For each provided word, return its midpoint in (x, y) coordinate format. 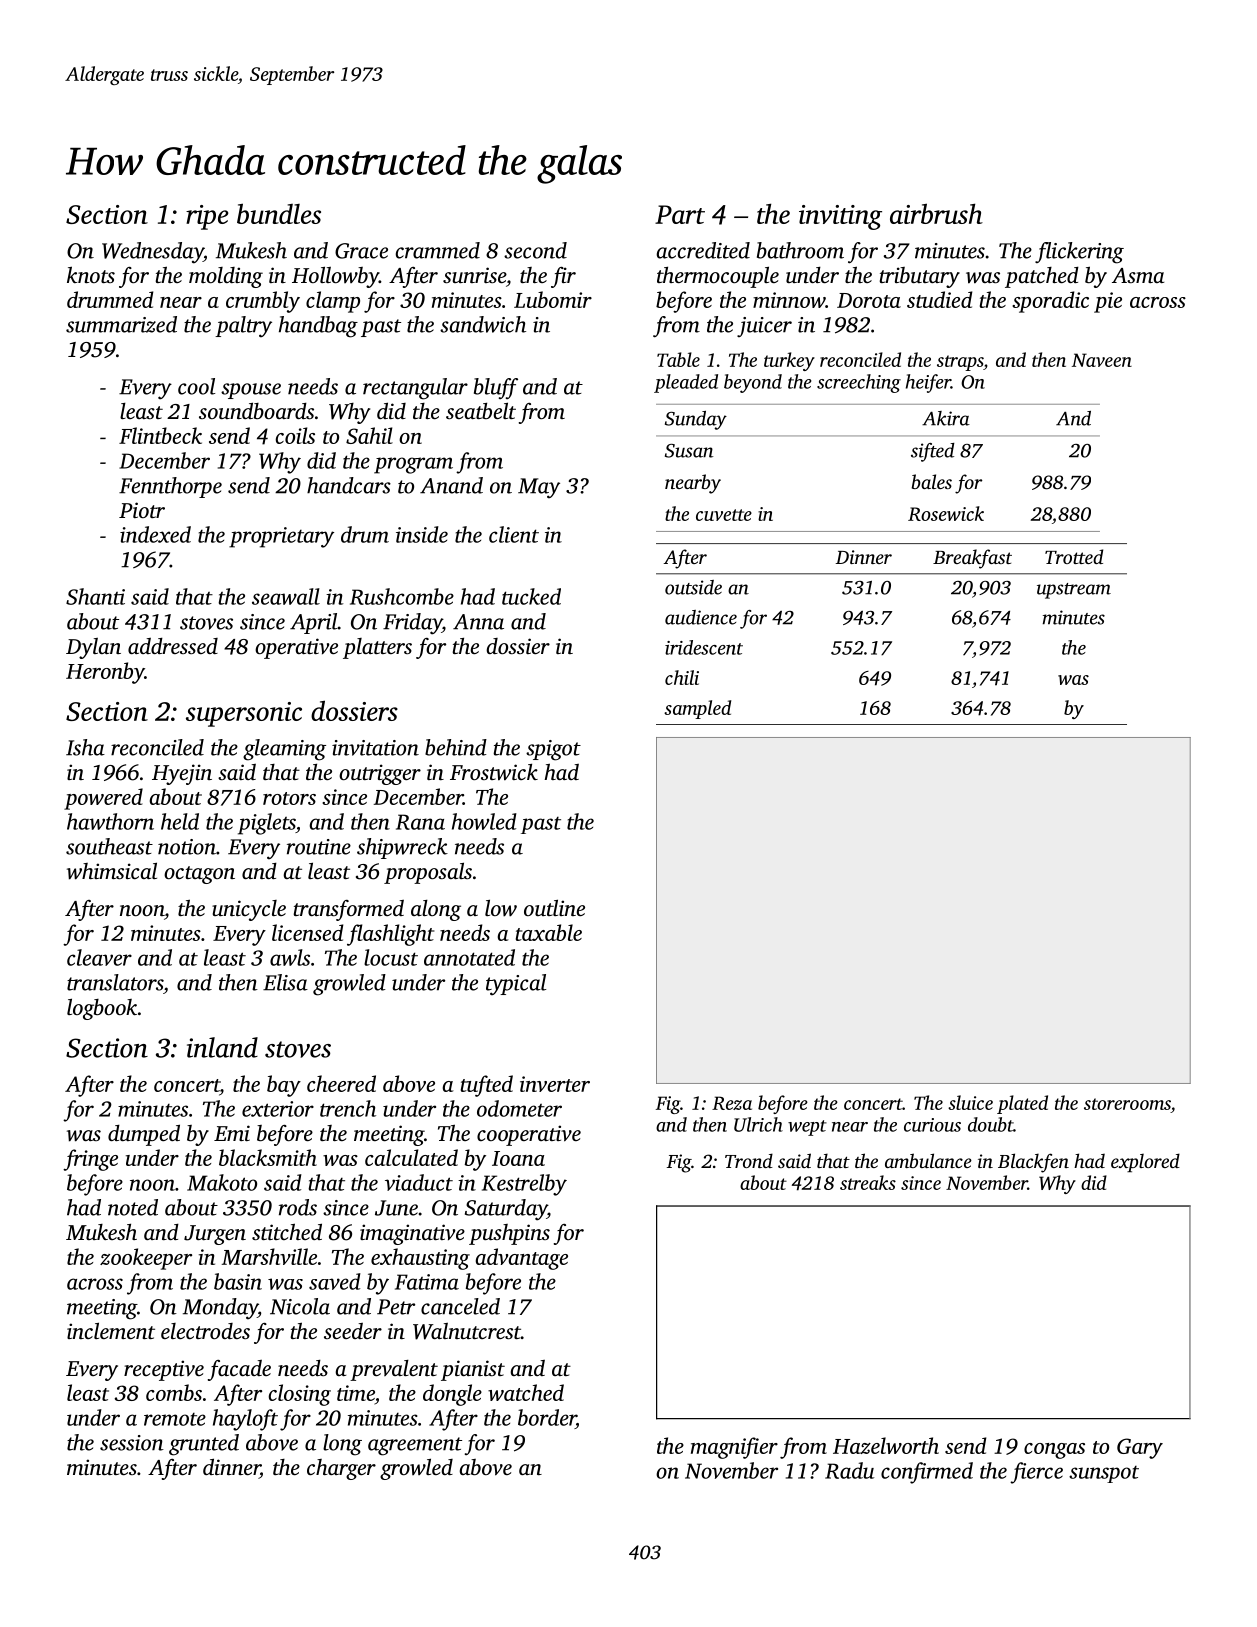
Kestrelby (524, 1185)
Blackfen (1033, 1163)
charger (341, 1469)
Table (678, 359)
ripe (207, 217)
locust (391, 957)
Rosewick (946, 513)
